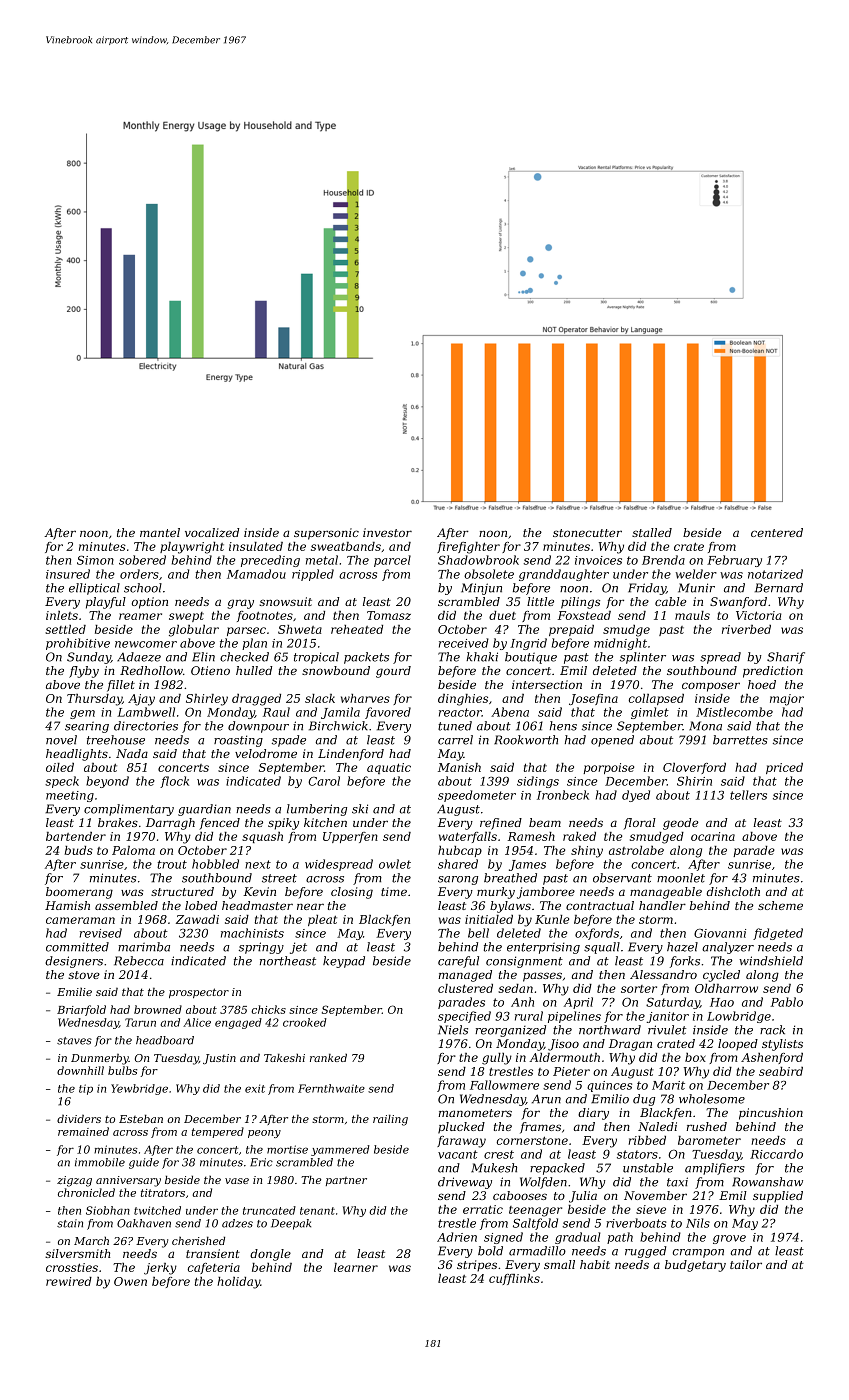 The height and width of the screenshot is (1400, 849). Describe the element at coordinates (74, 962) in the screenshot. I see `designers` at that location.
